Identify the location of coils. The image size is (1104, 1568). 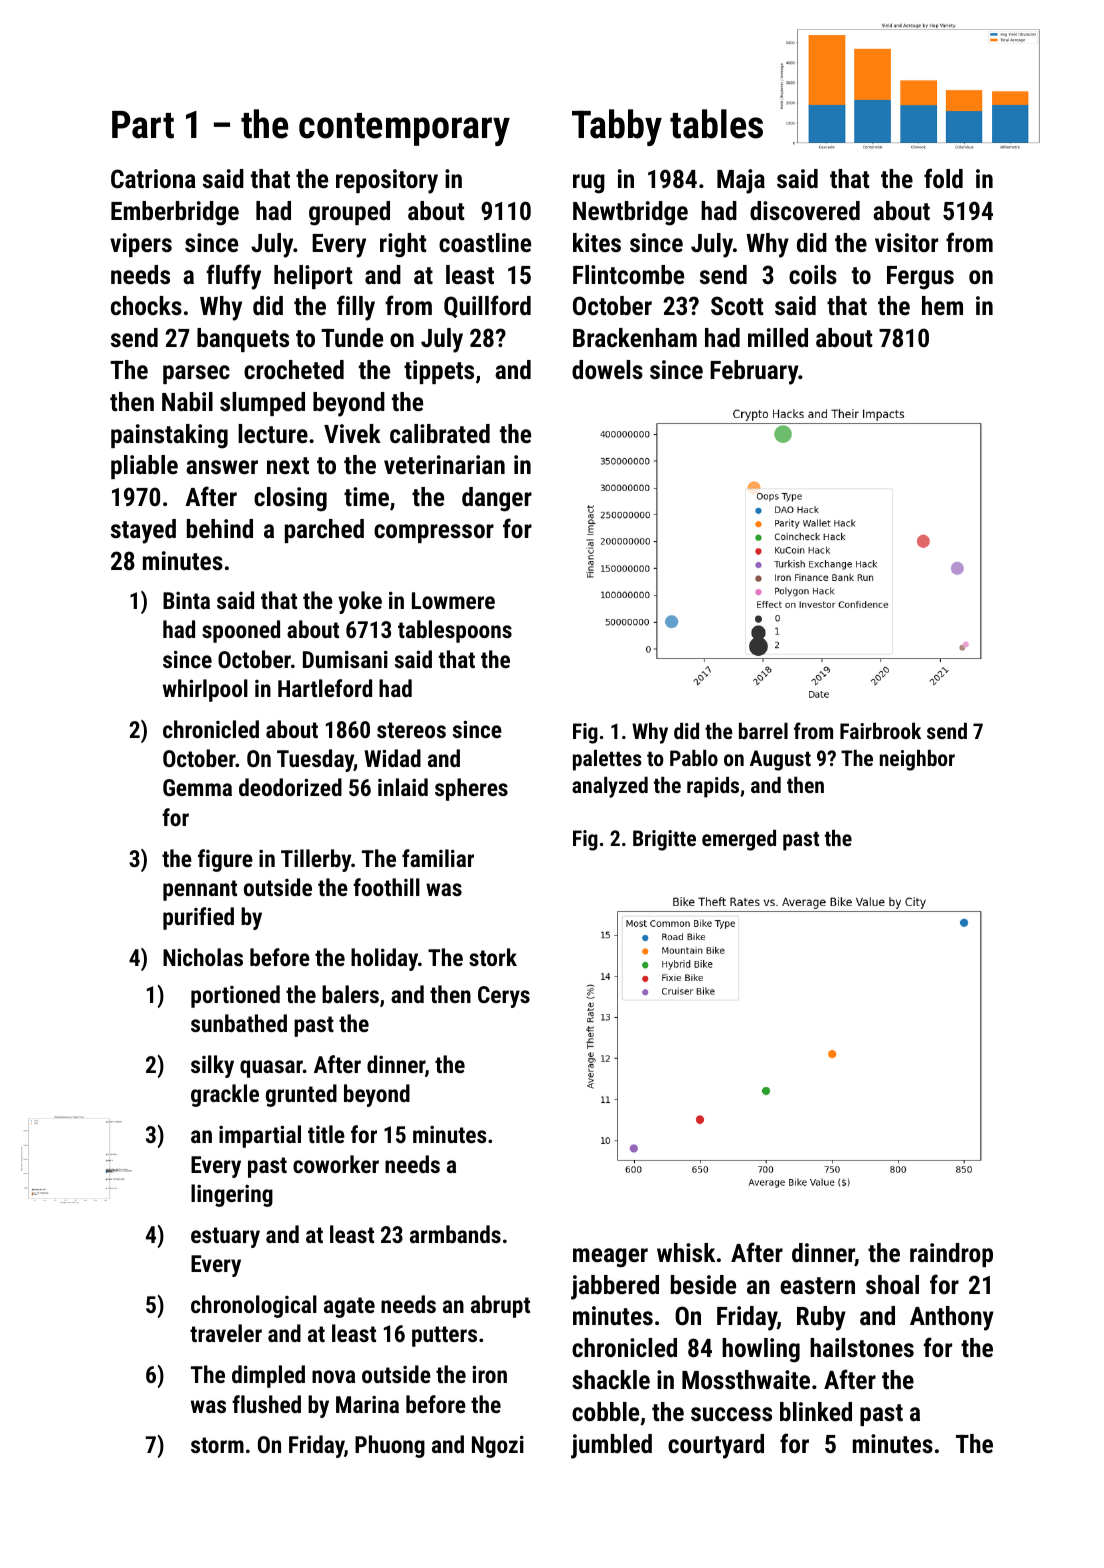
(813, 274).
